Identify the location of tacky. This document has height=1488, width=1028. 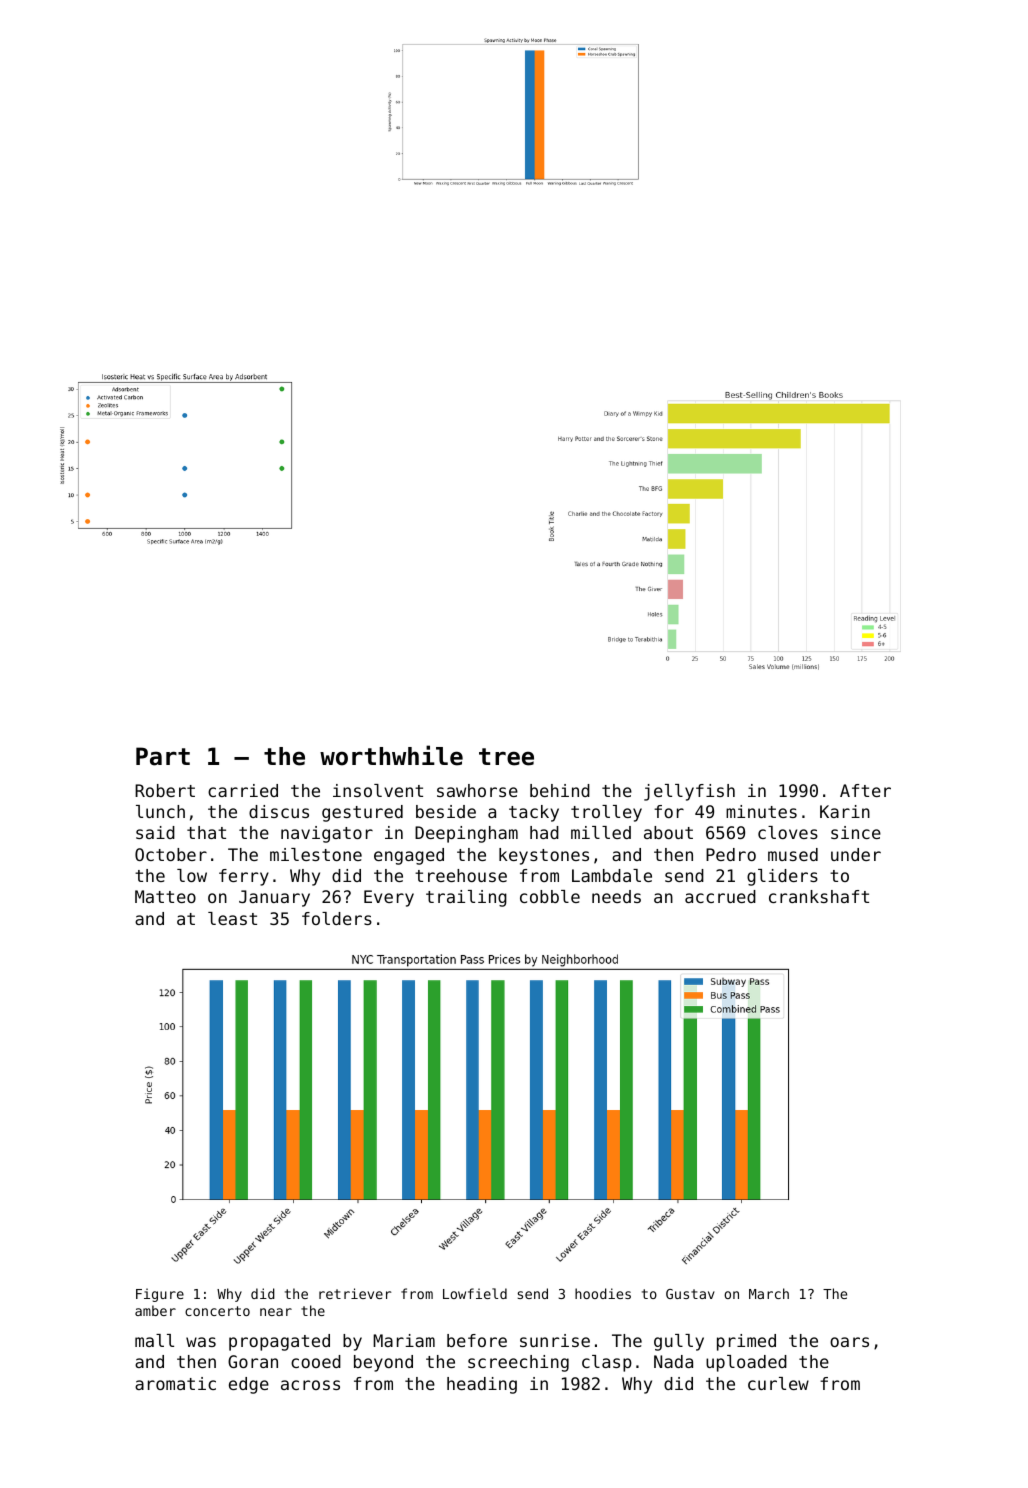
(534, 813).
